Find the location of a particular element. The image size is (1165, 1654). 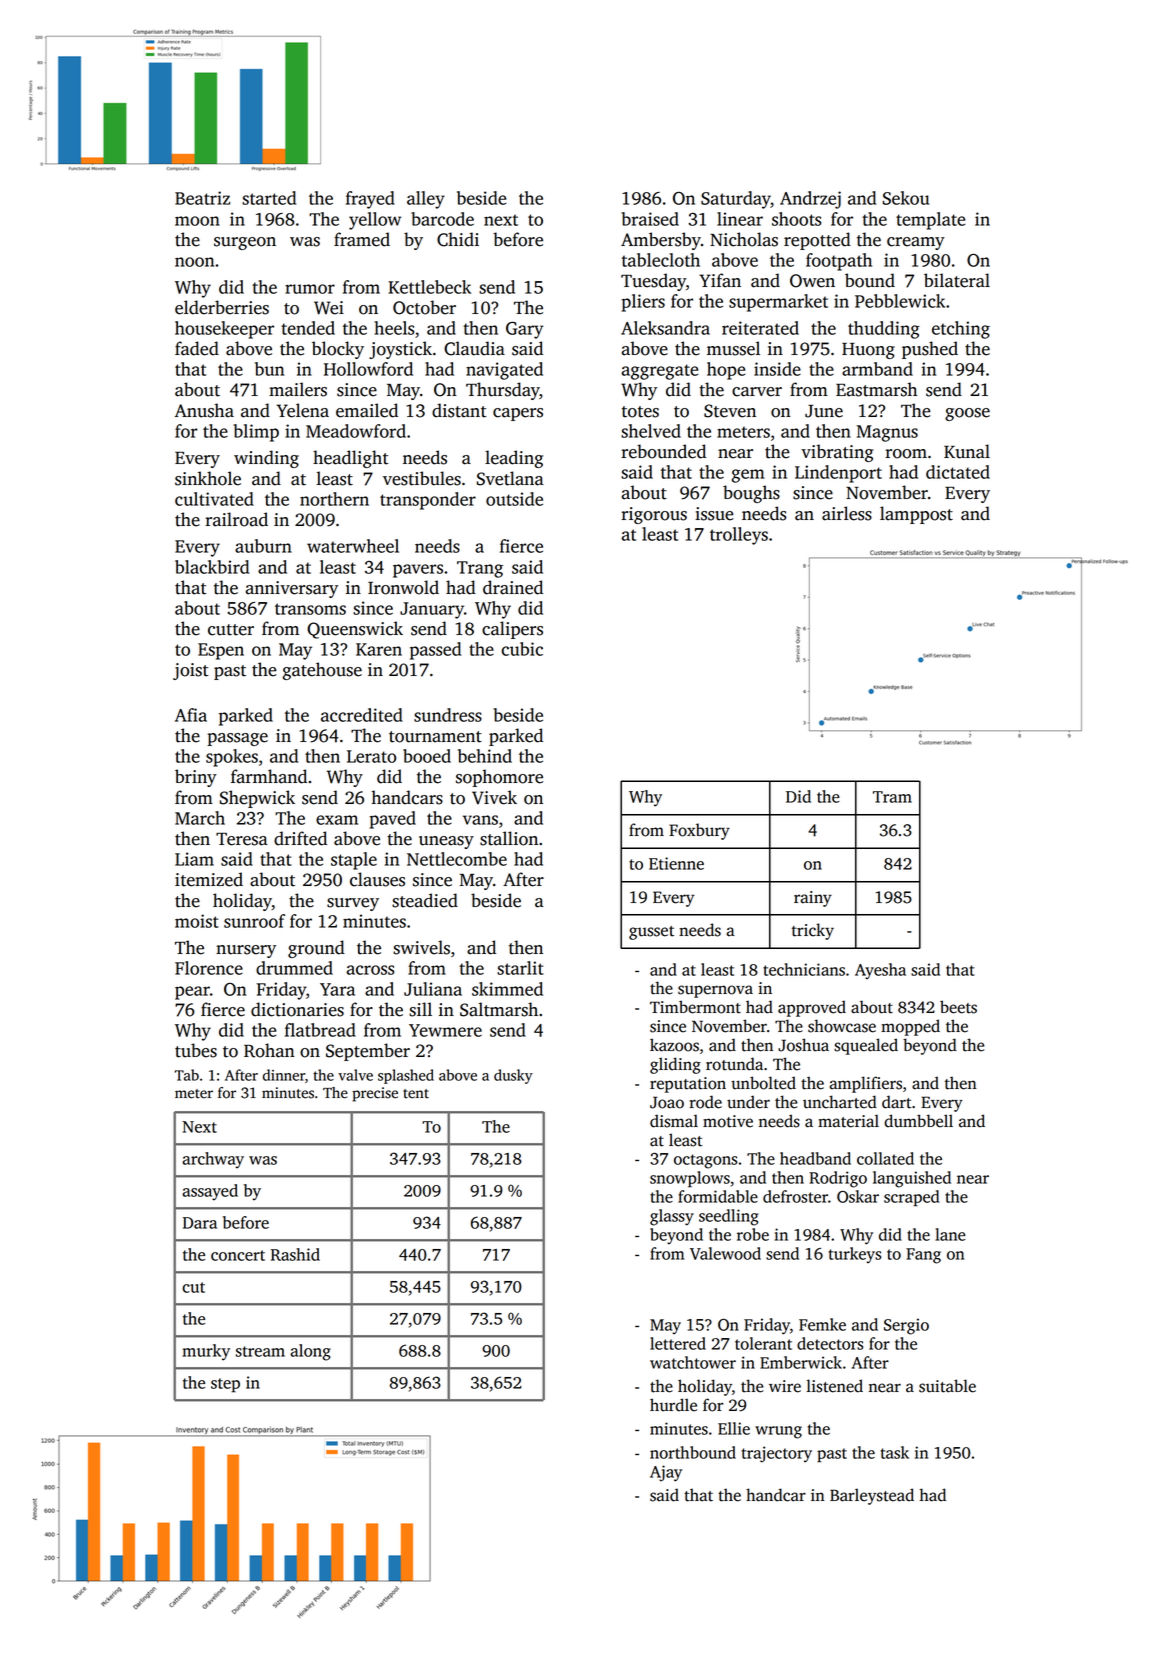

briny is located at coordinates (196, 778).
